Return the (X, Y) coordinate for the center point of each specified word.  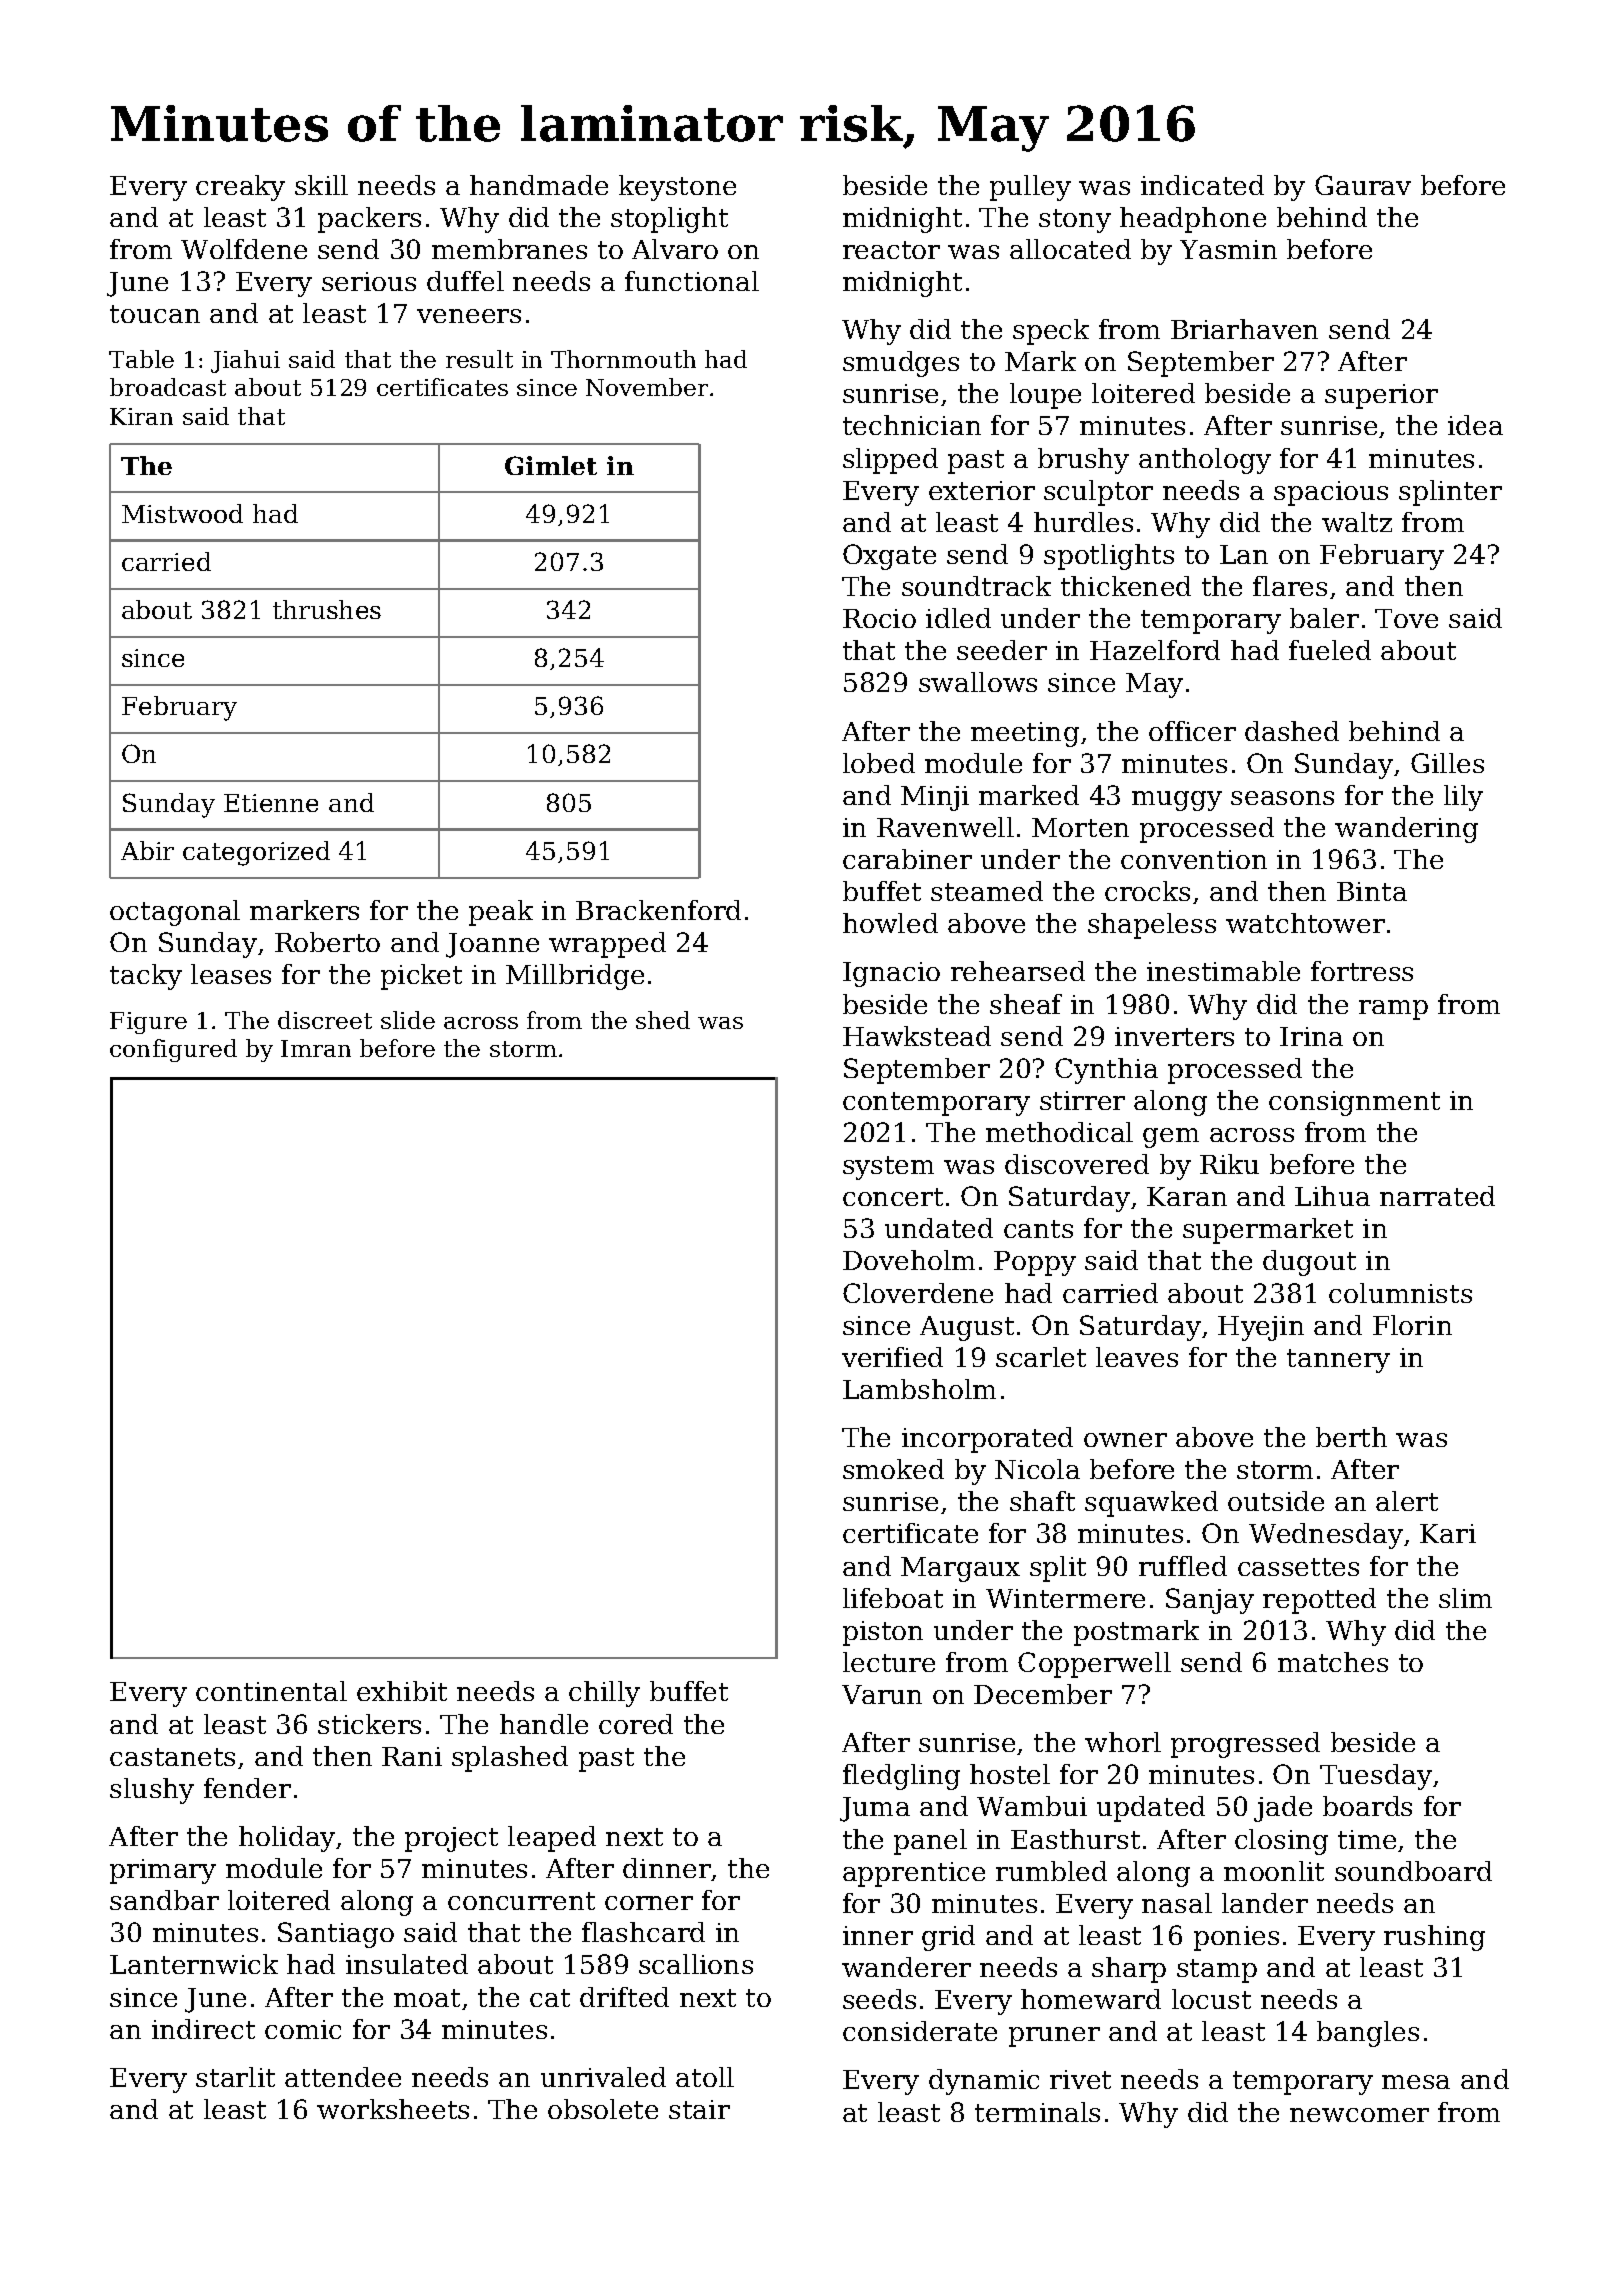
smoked (893, 1469)
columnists (1400, 1293)
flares (1290, 586)
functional (692, 281)
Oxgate (889, 557)
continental (271, 1691)
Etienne (271, 803)
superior (1381, 396)
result (479, 359)
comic (303, 2029)
